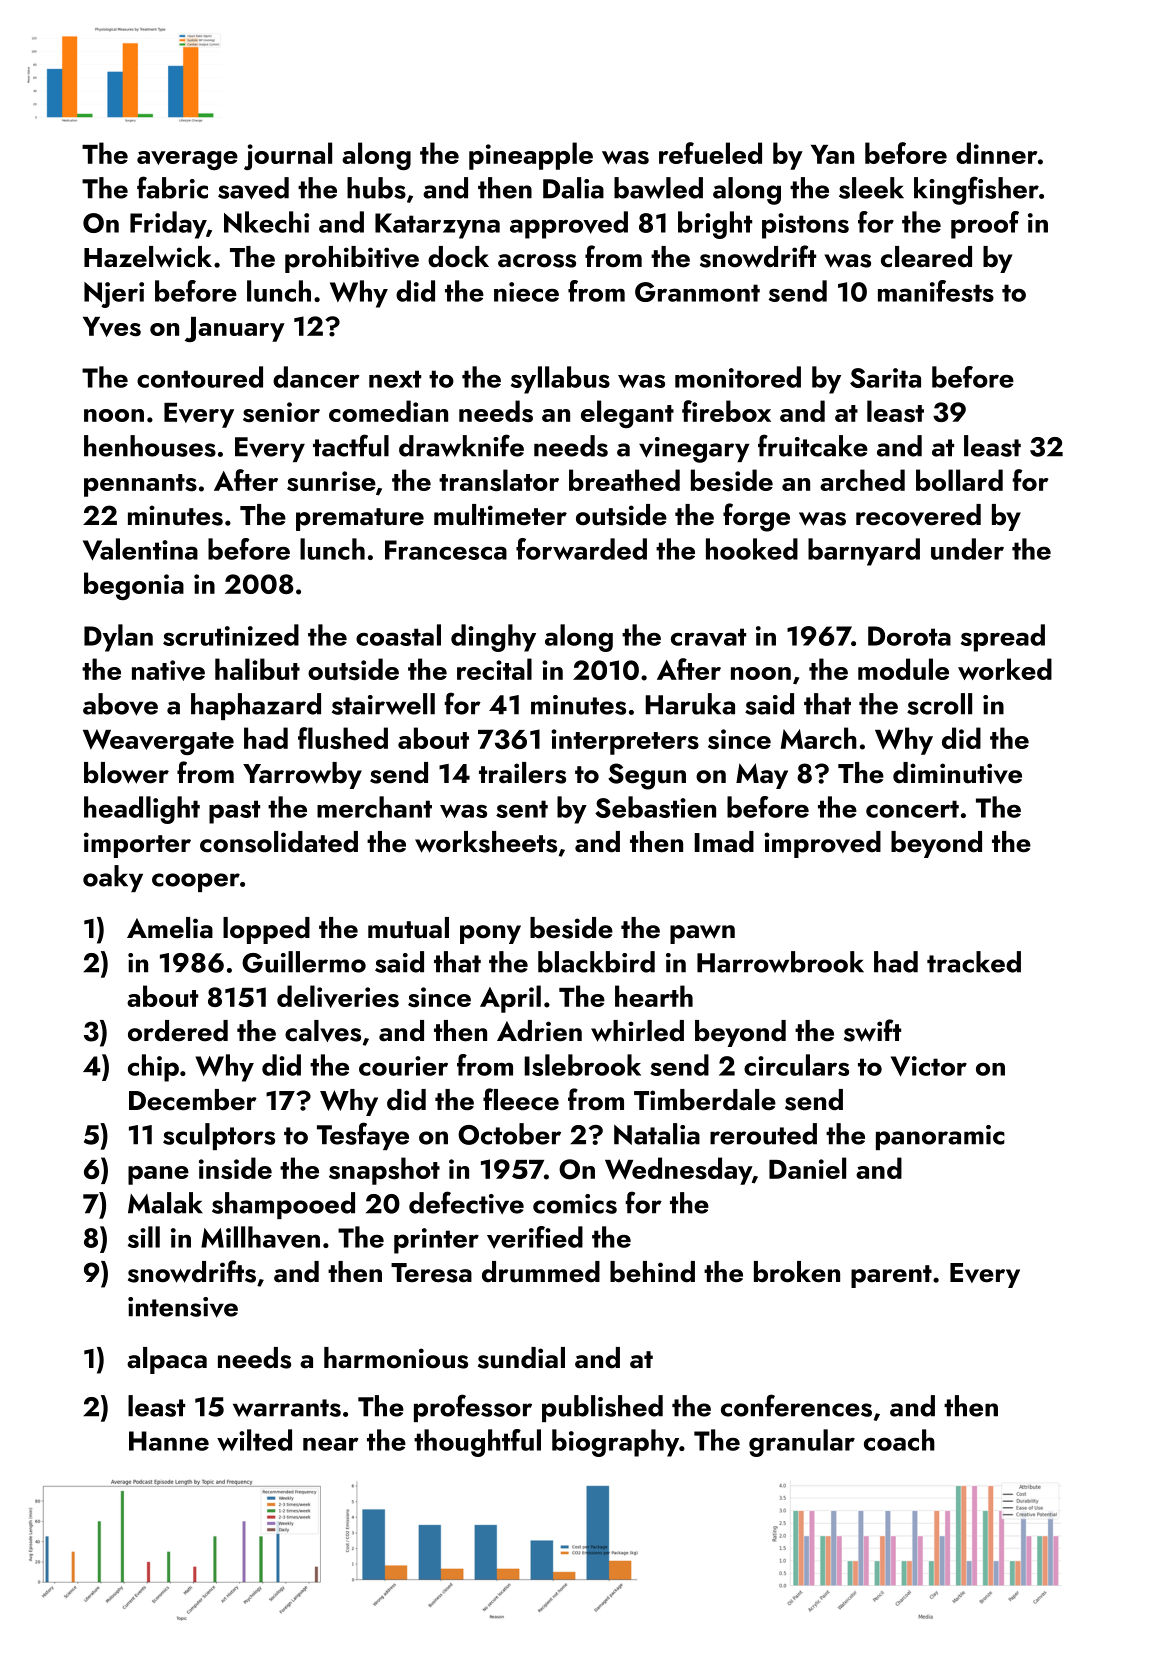 Image resolution: width=1165 pixels, height=1654 pixels. I want to click on shampooed, so click(283, 1205).
